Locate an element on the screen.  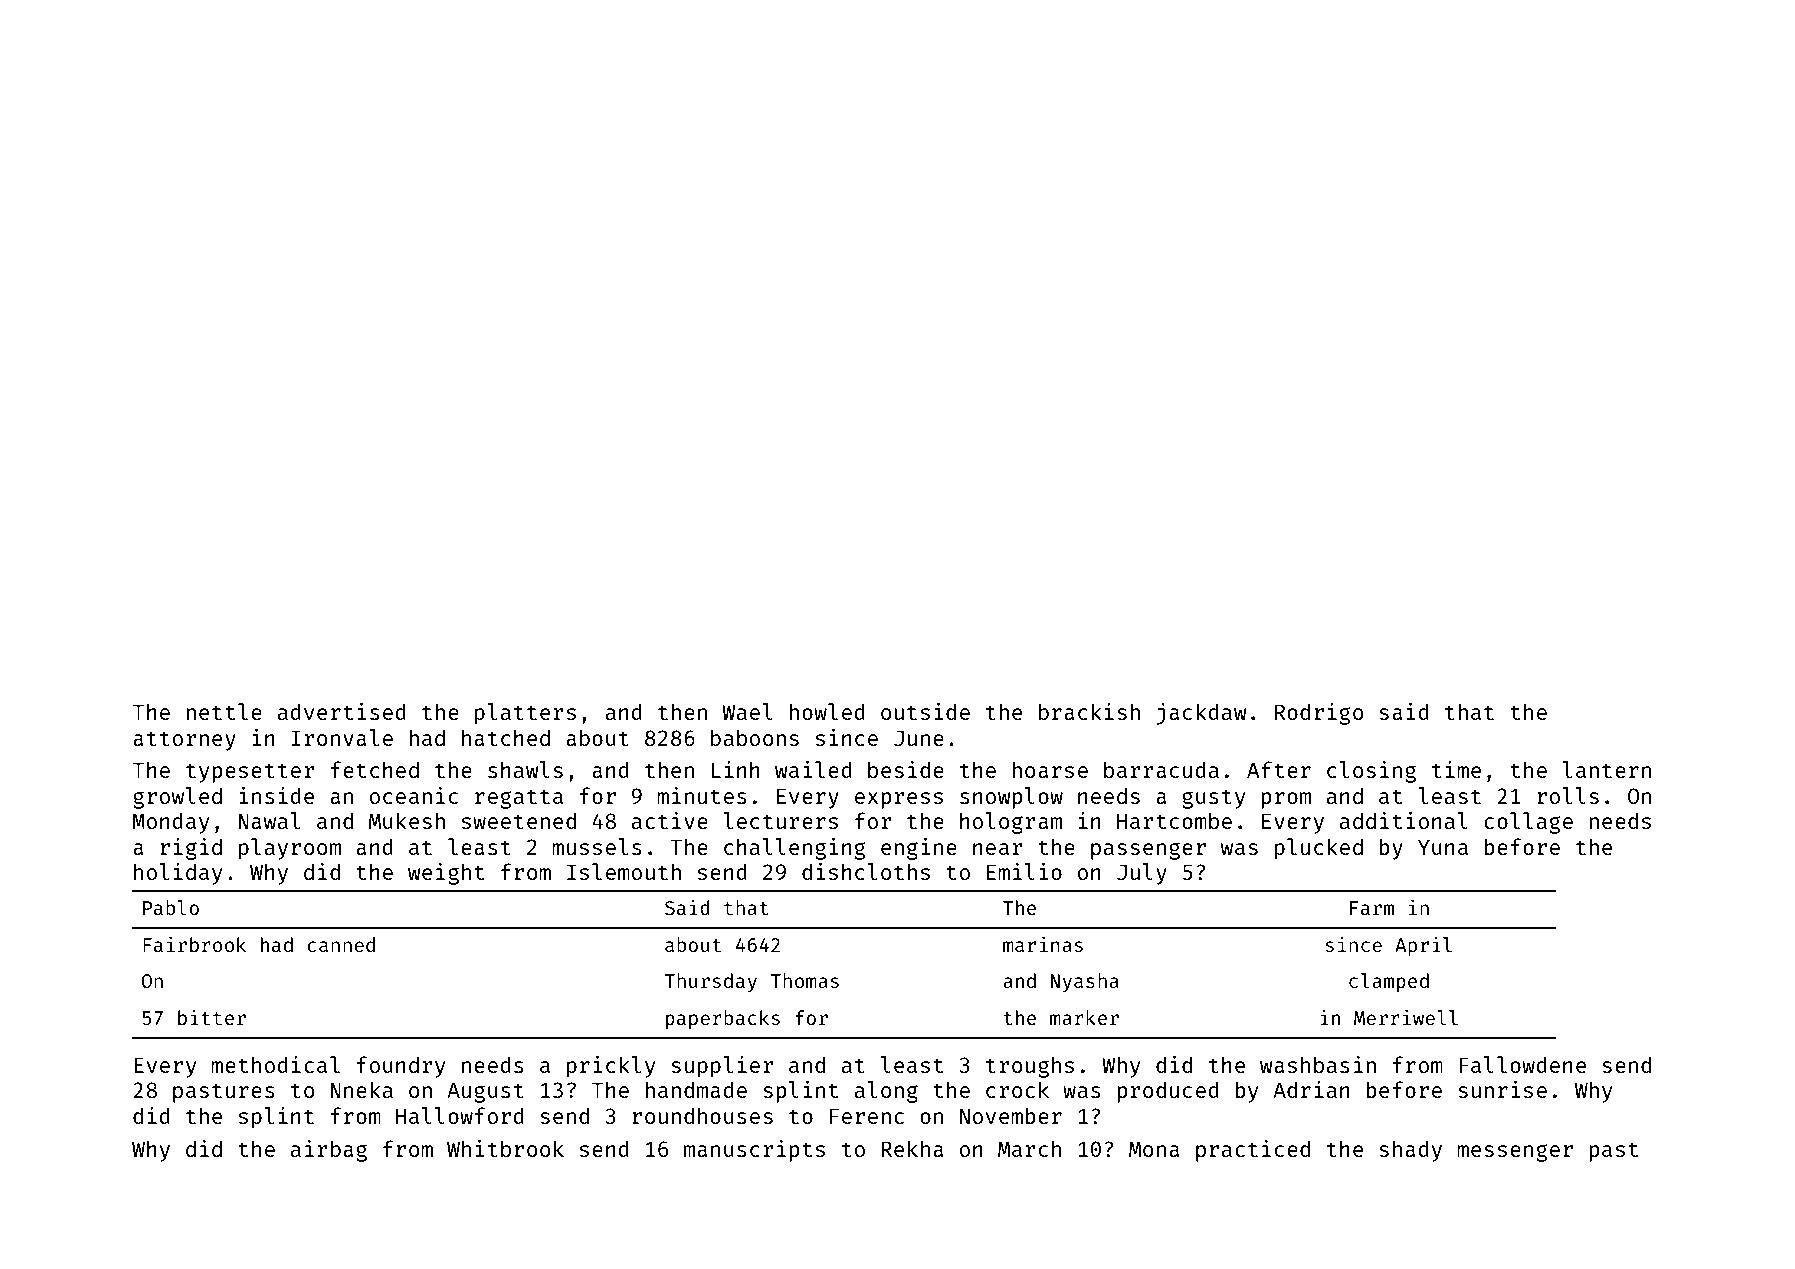
Thursday is located at coordinates (711, 982).
